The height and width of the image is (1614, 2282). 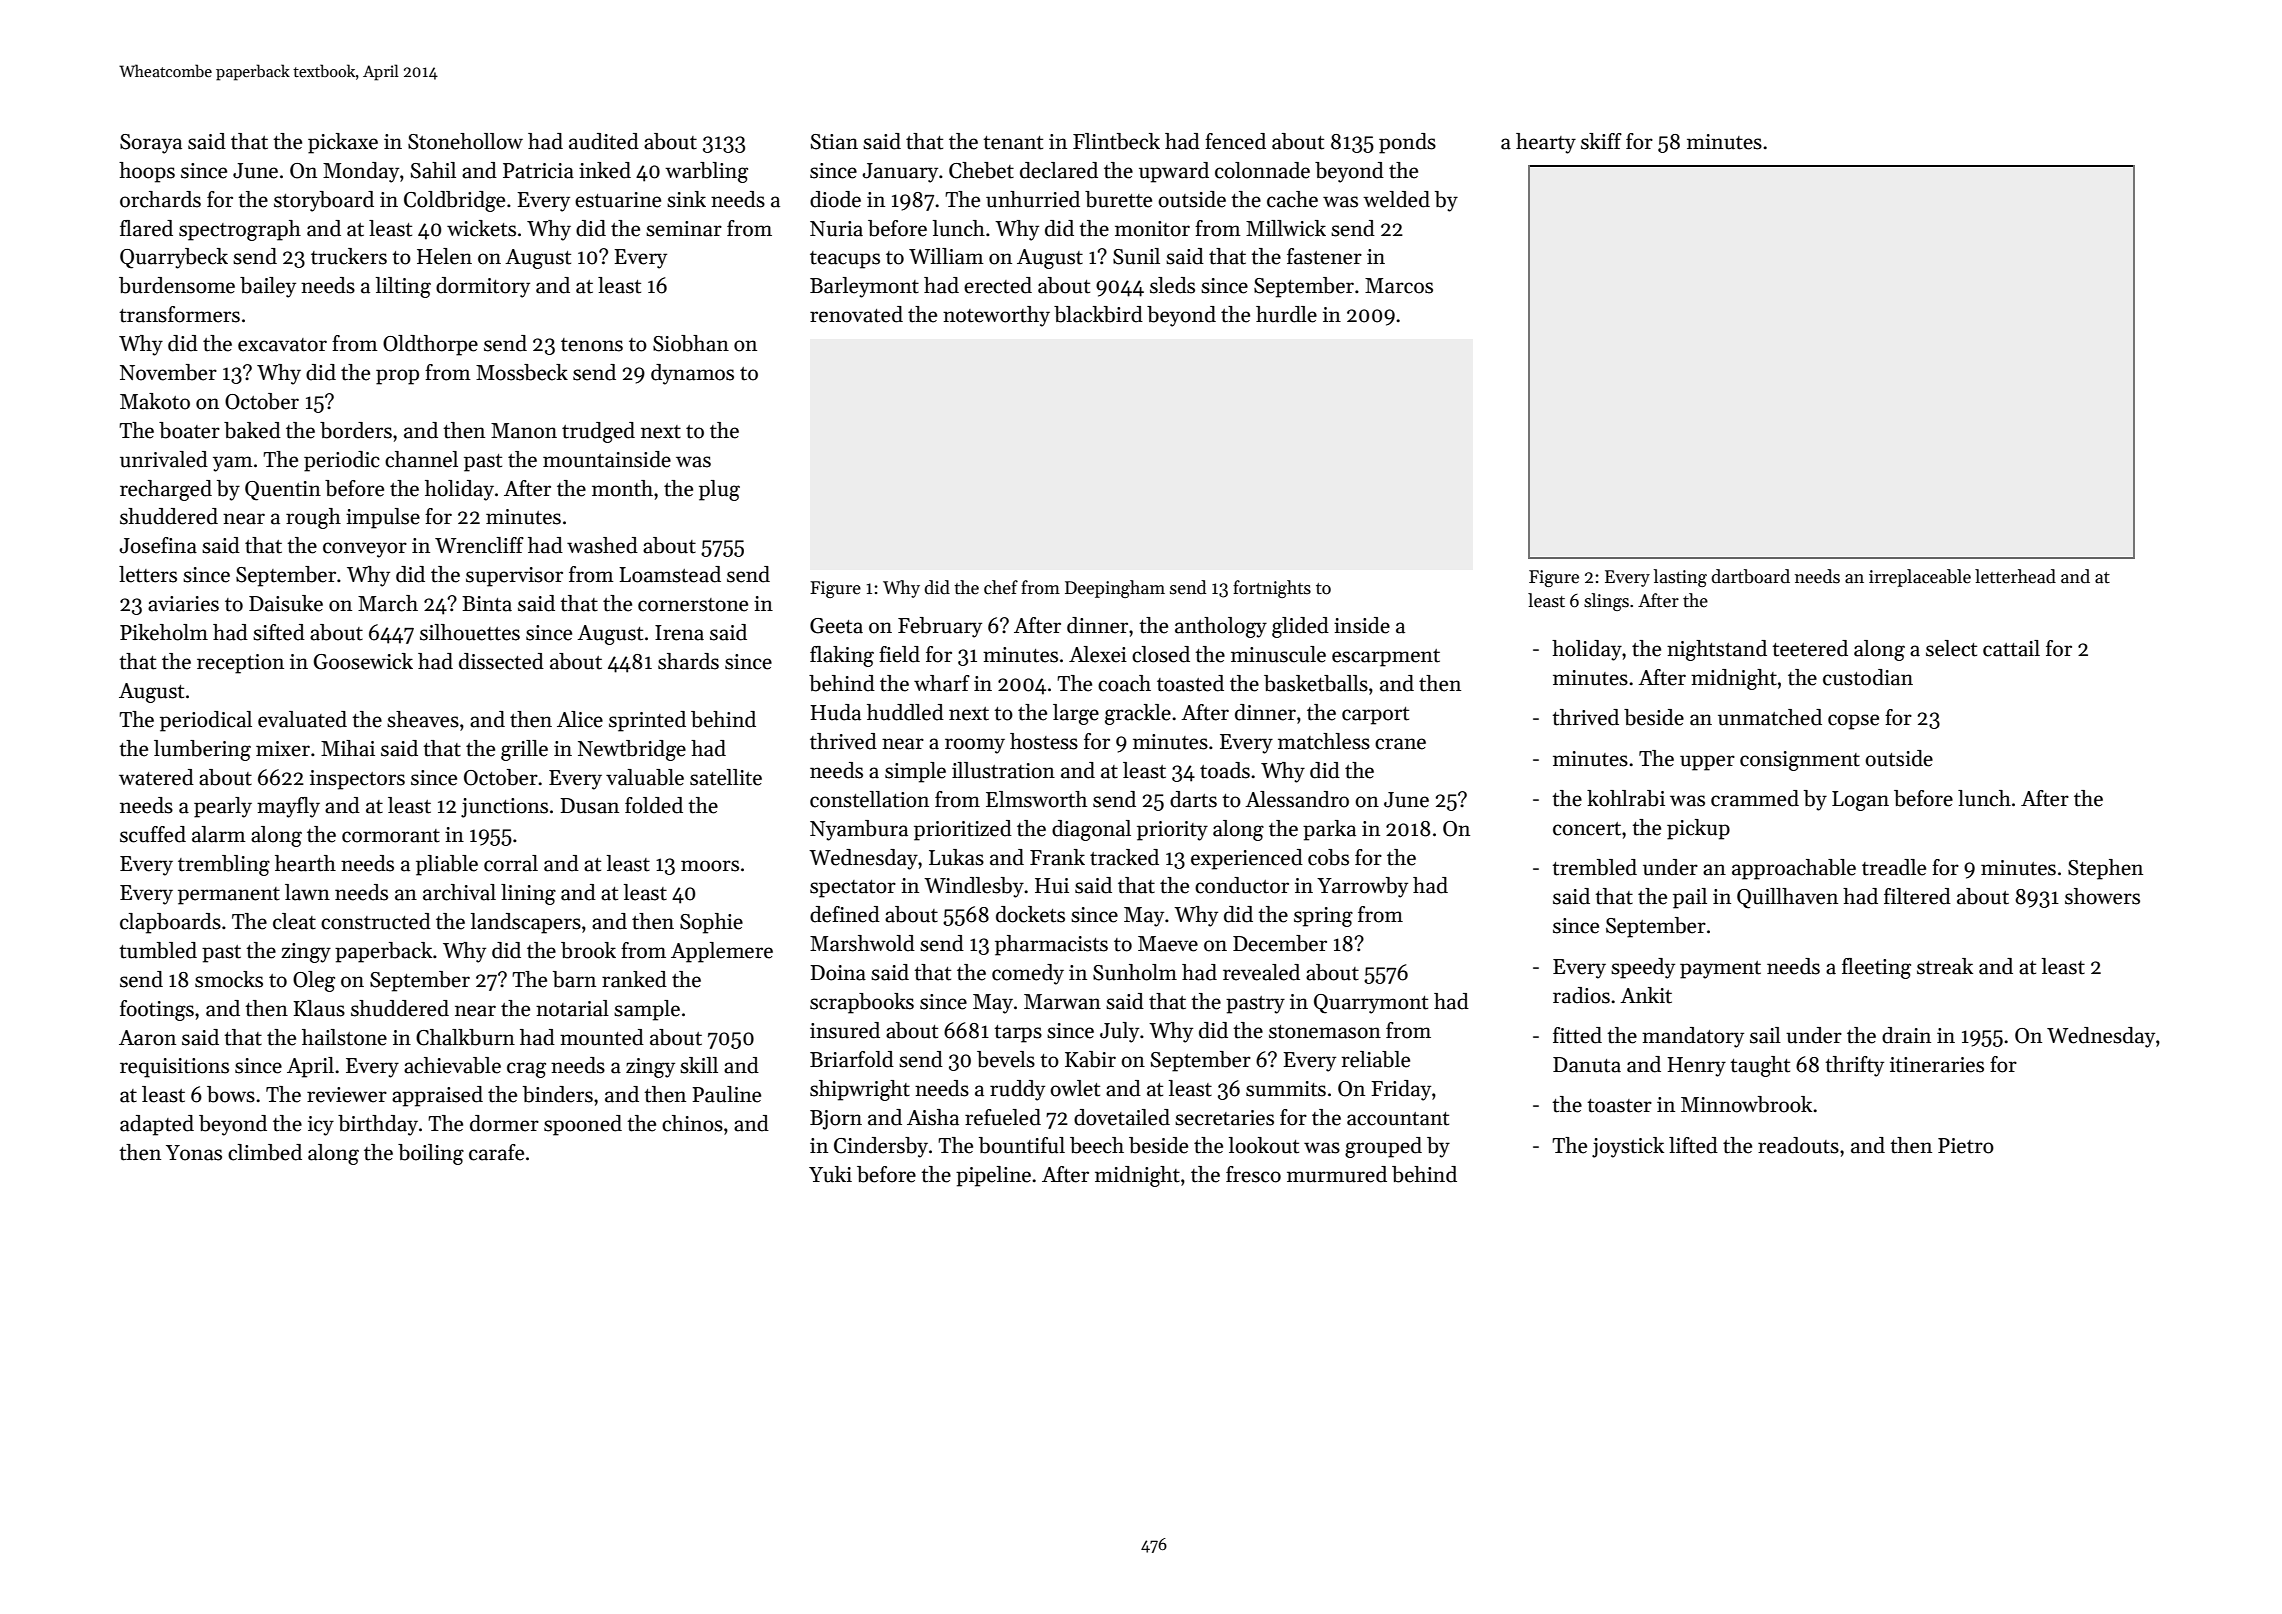 I want to click on impulse, so click(x=383, y=518).
